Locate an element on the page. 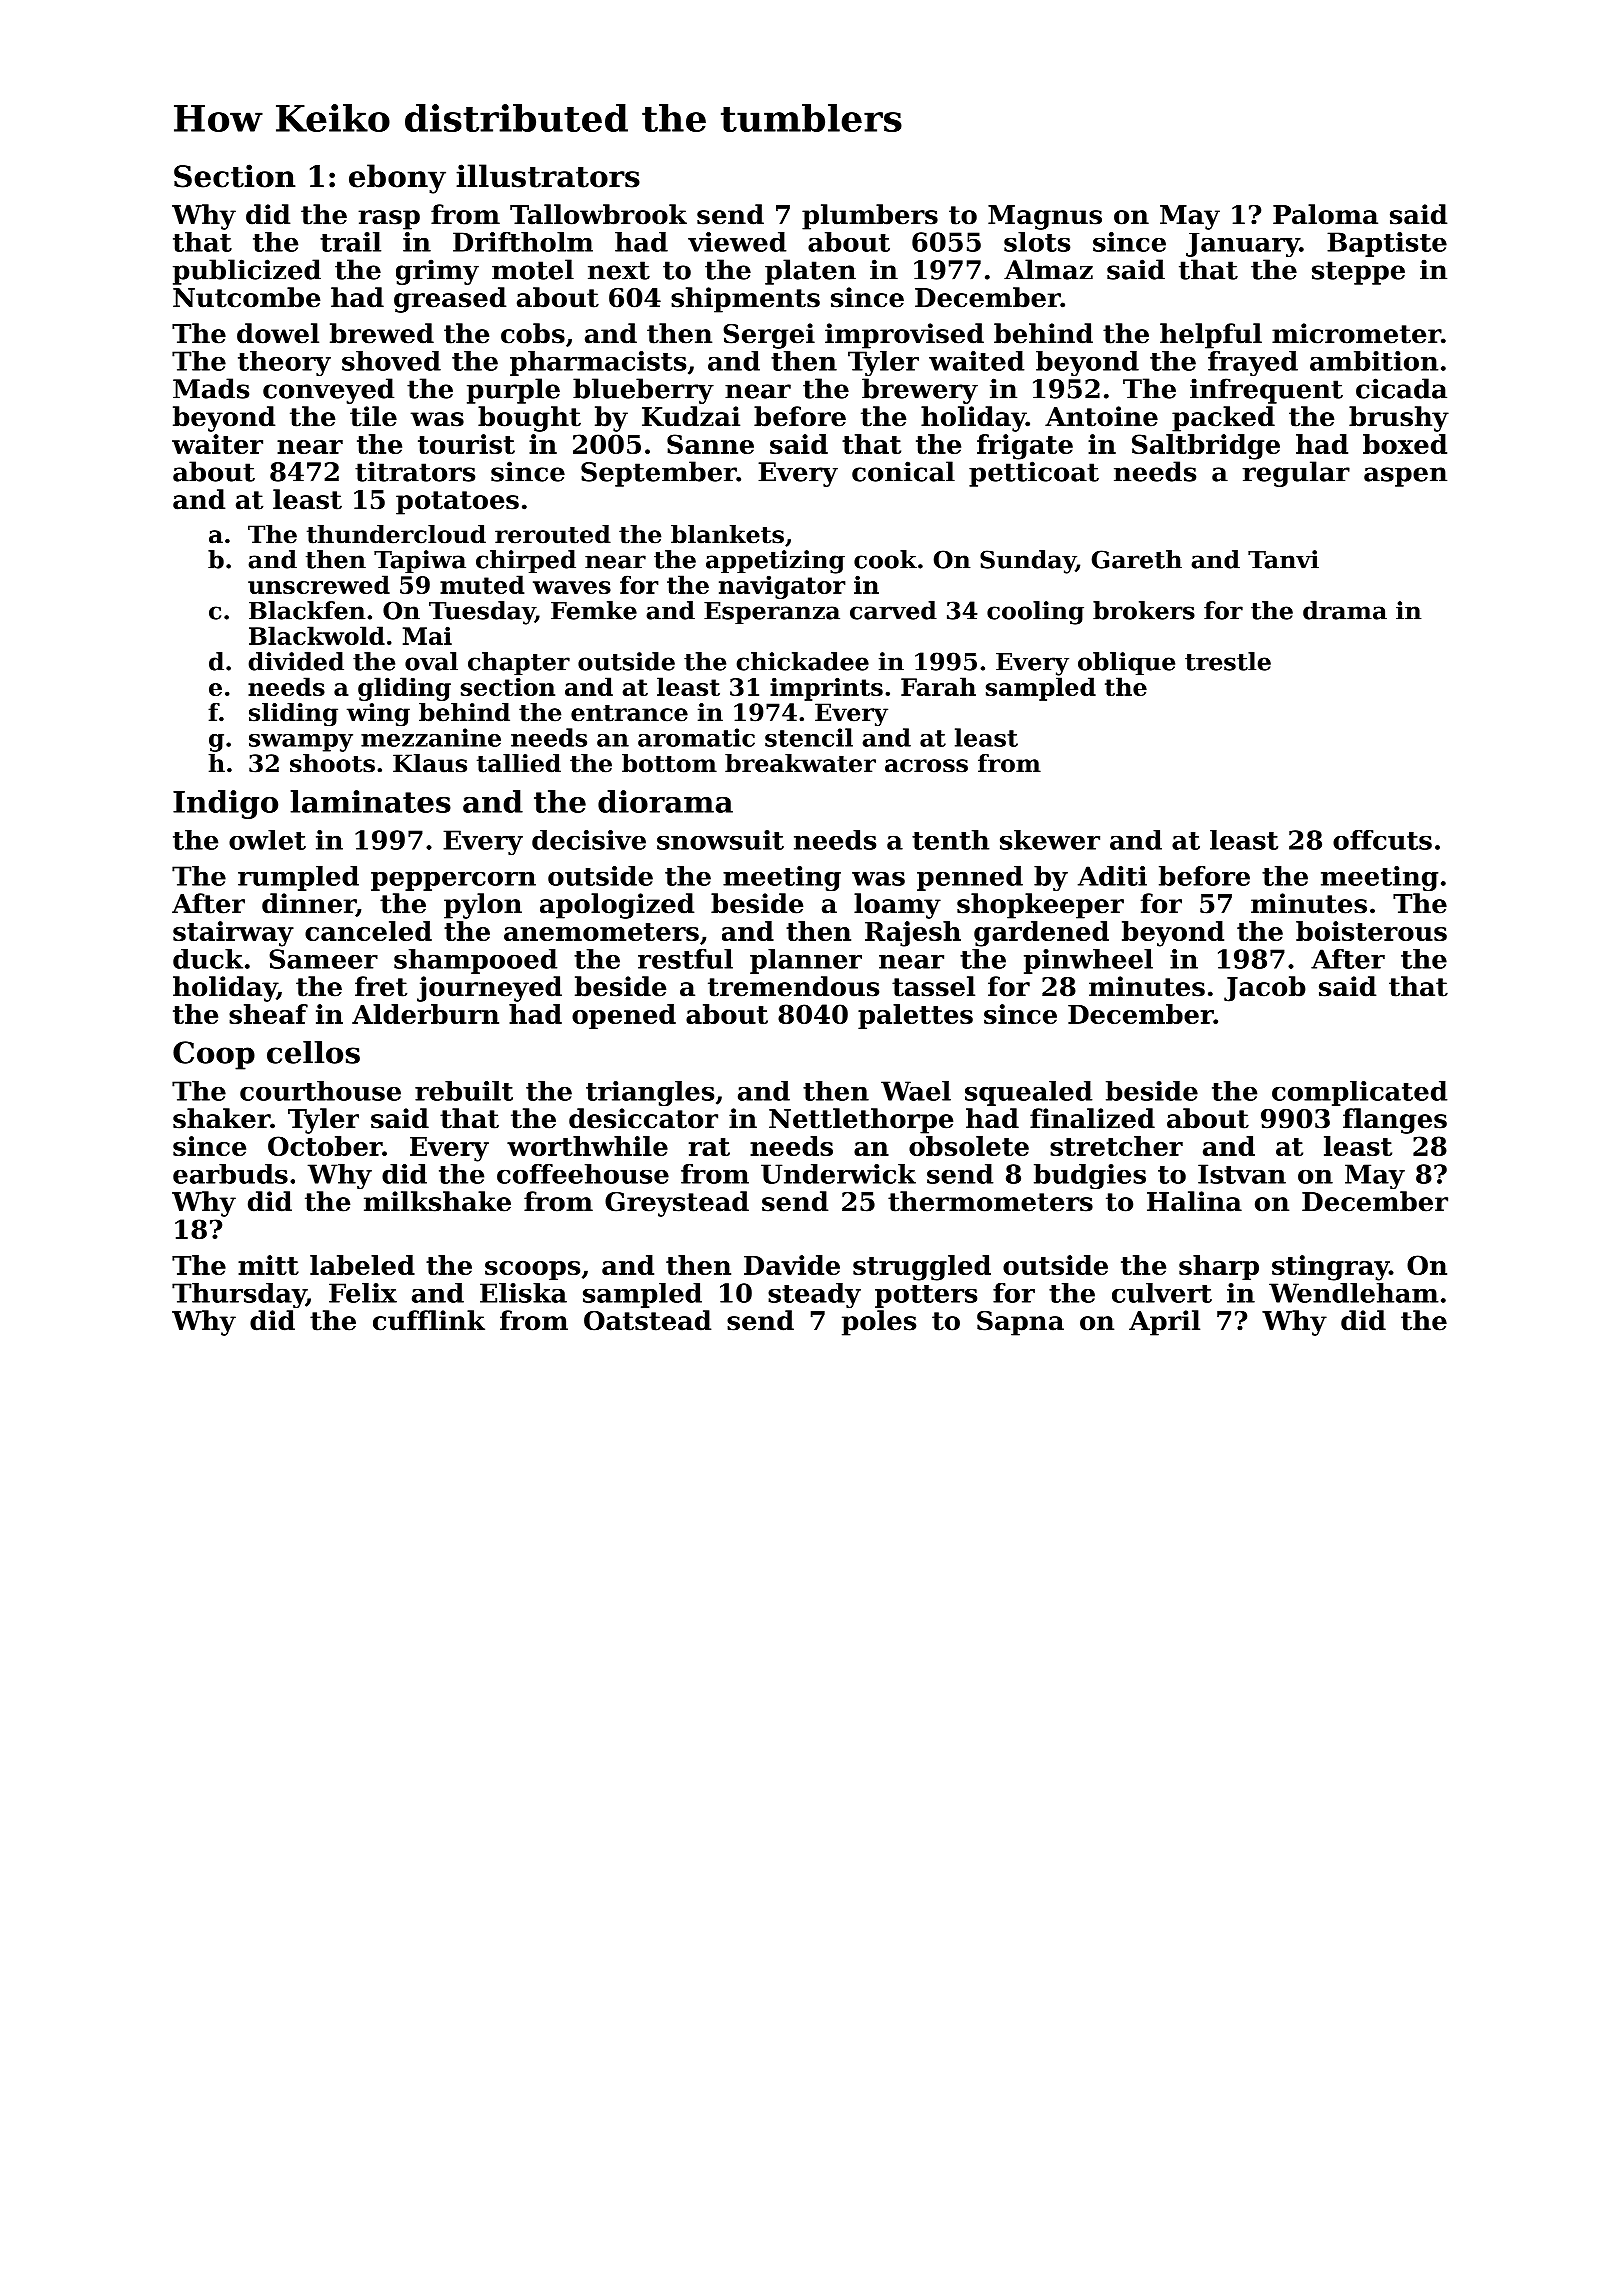  steppe is located at coordinates (1358, 273).
